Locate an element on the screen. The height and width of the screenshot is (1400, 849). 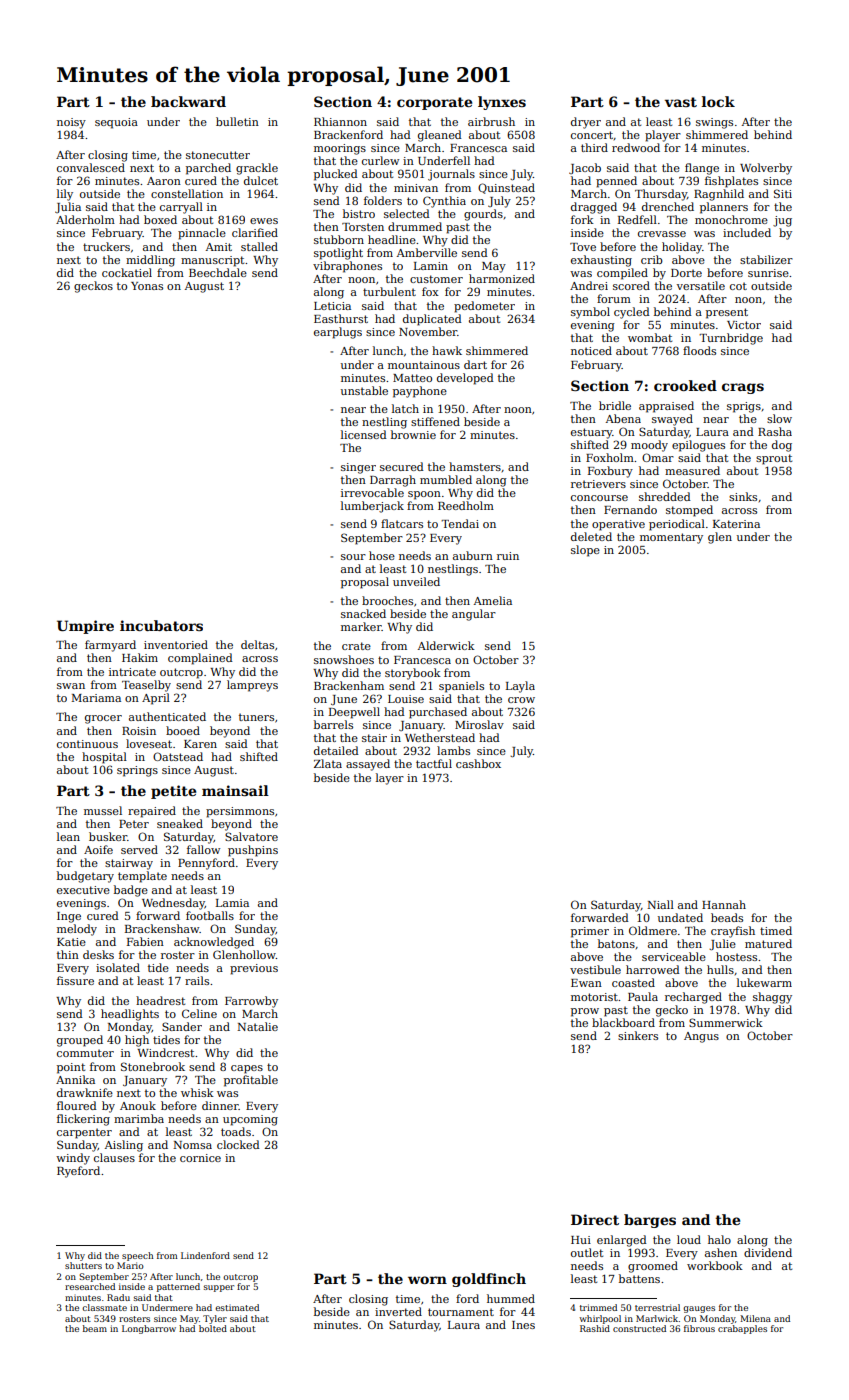
truckers is located at coordinates (106, 246).
